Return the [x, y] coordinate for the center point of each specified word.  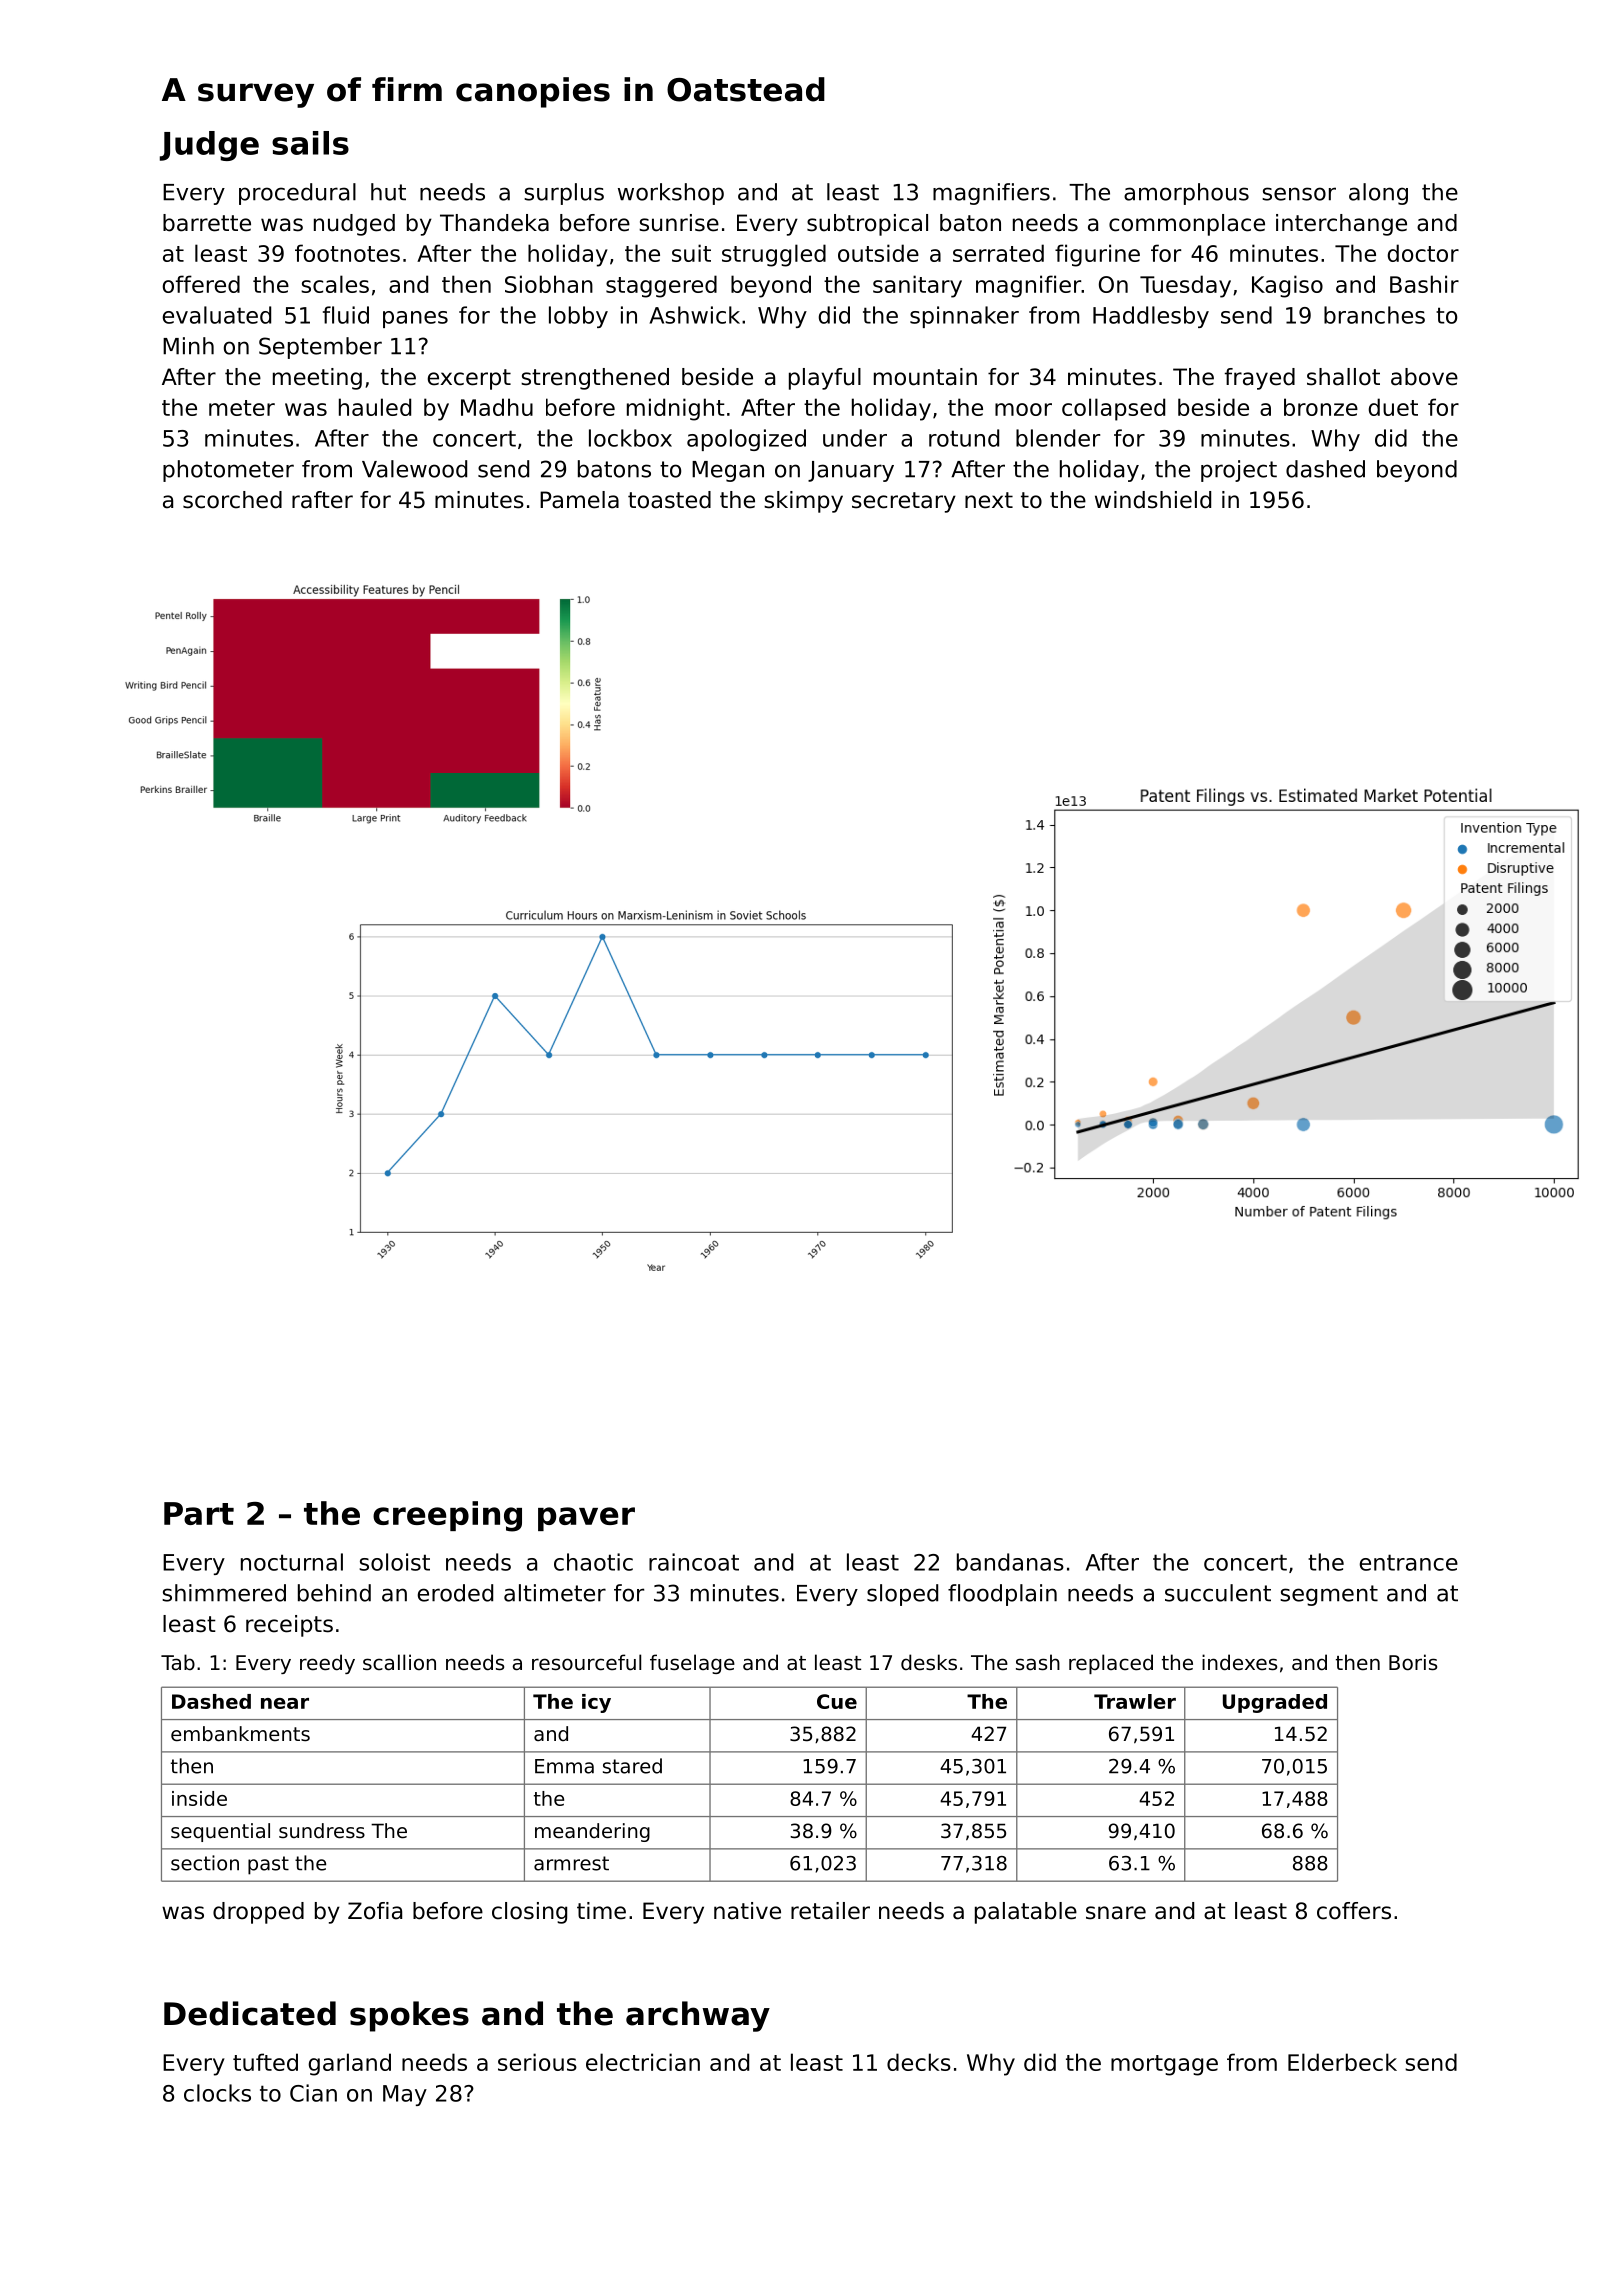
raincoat [694, 1562]
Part [199, 1513]
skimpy [803, 502]
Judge [209, 146]
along [1378, 194]
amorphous [1186, 194]
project [1239, 471]
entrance [1409, 1562]
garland [349, 2064]
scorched [232, 500]
